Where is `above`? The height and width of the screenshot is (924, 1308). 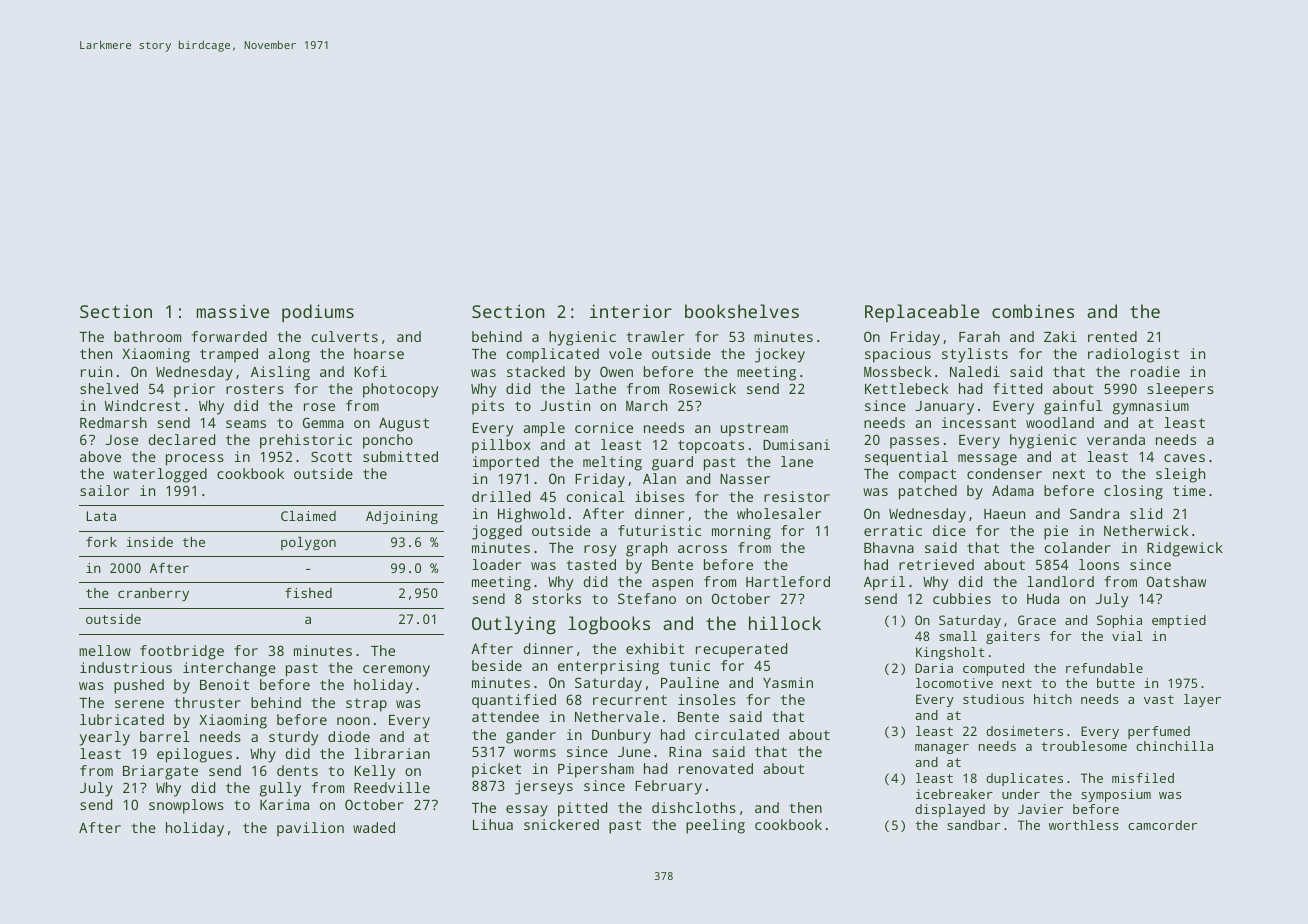 above is located at coordinates (100, 456).
